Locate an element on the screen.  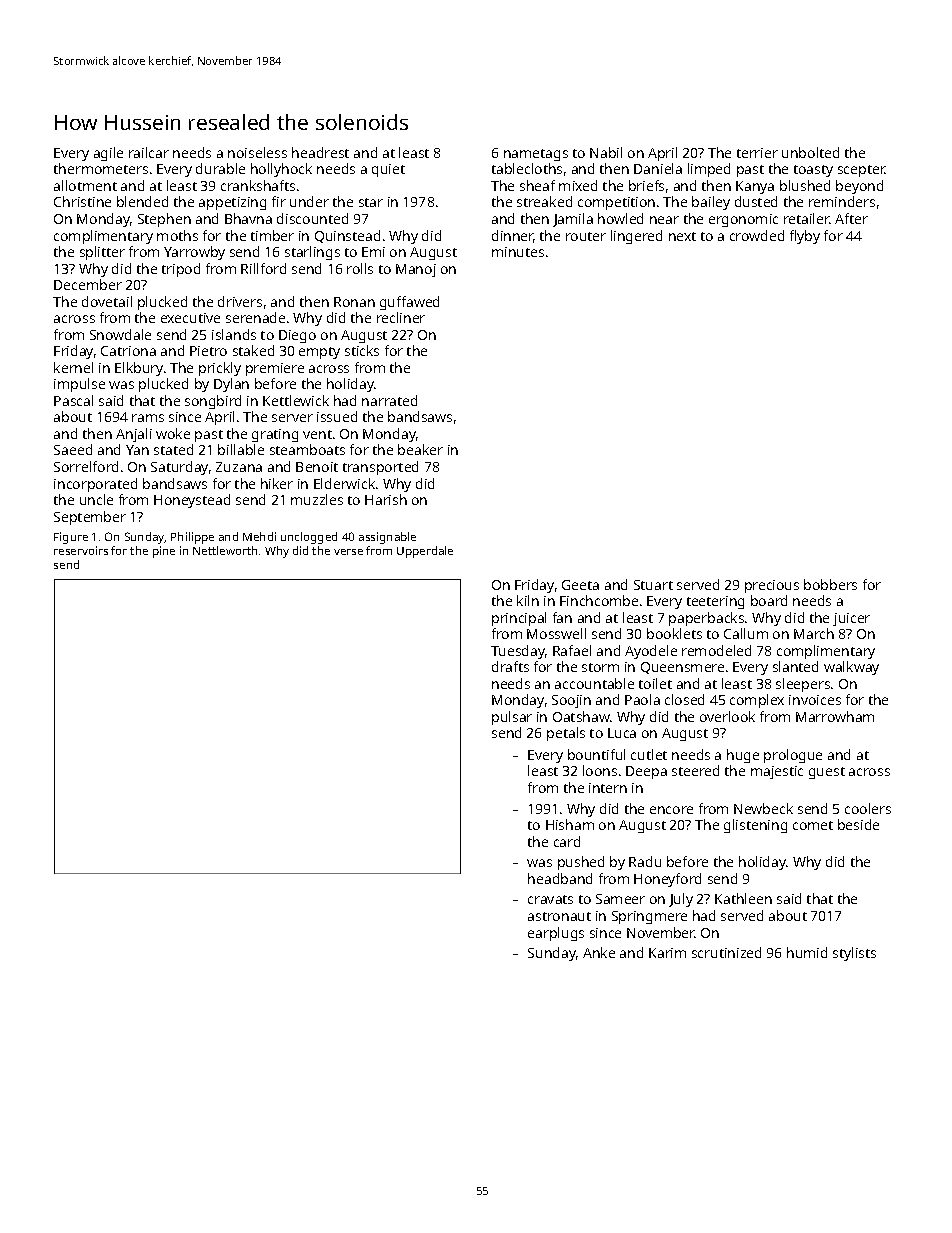
lingered is located at coordinates (636, 237).
